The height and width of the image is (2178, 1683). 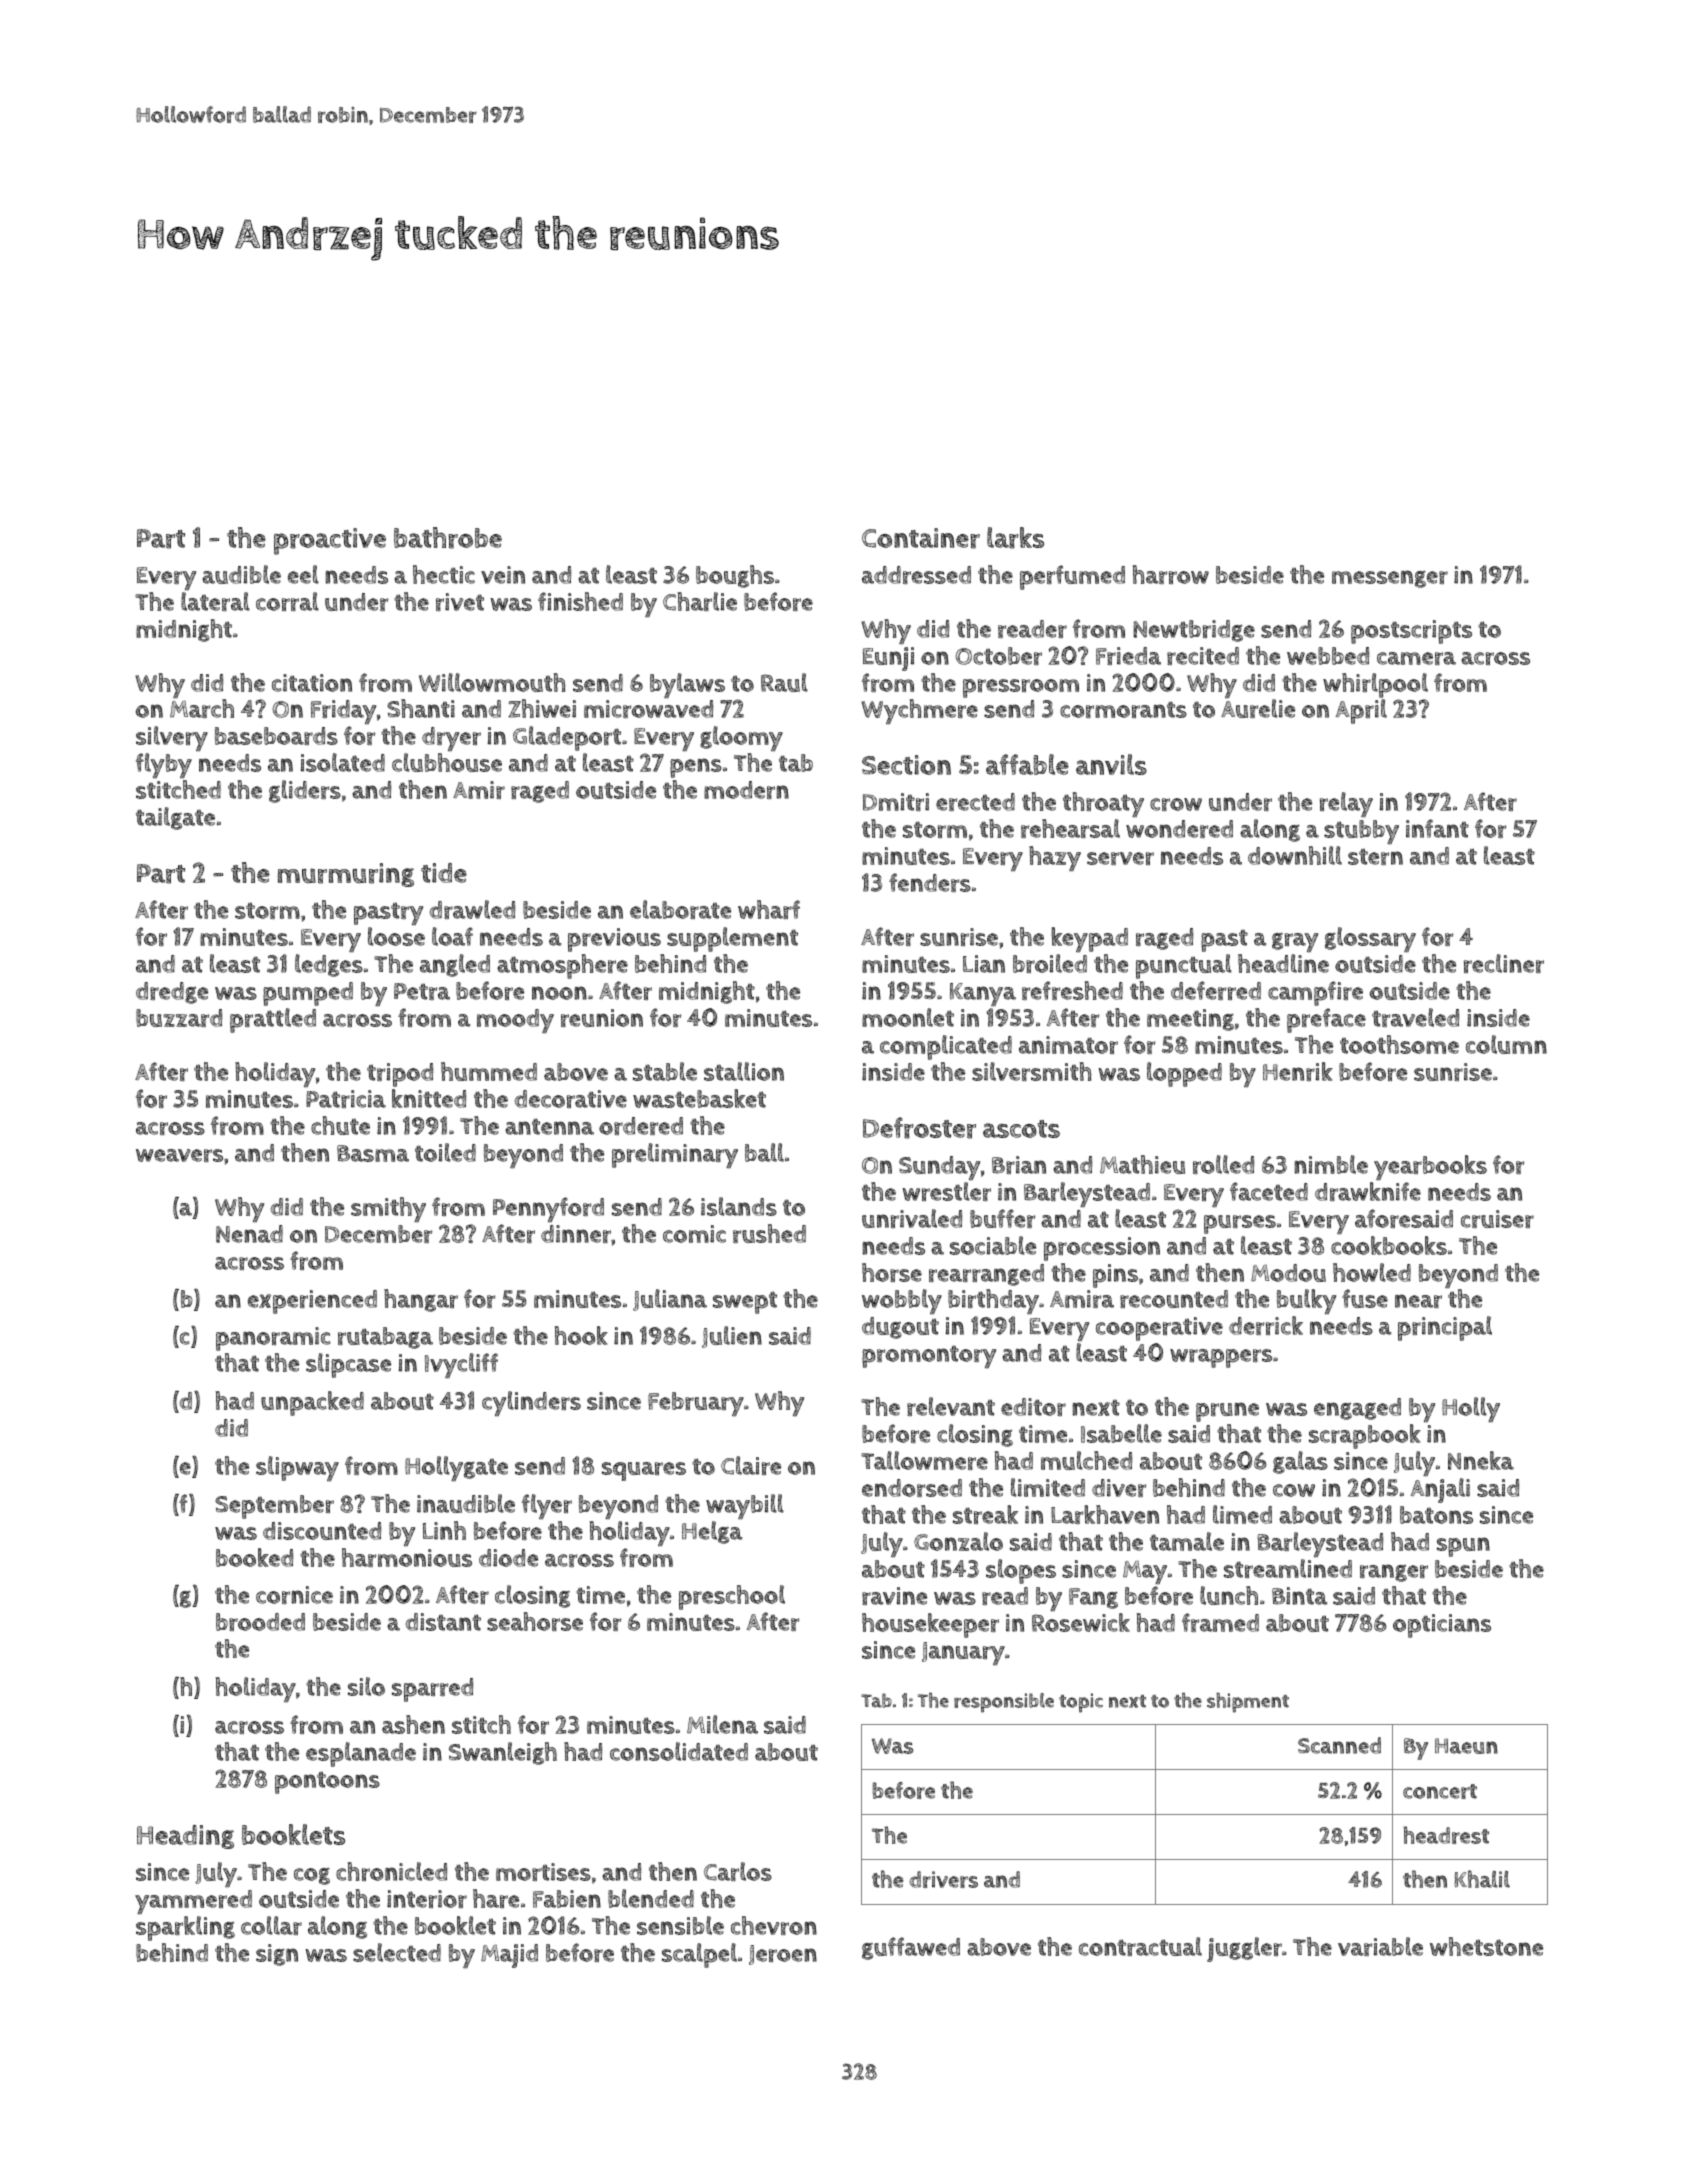 I want to click on drawknife, so click(x=1368, y=1191).
